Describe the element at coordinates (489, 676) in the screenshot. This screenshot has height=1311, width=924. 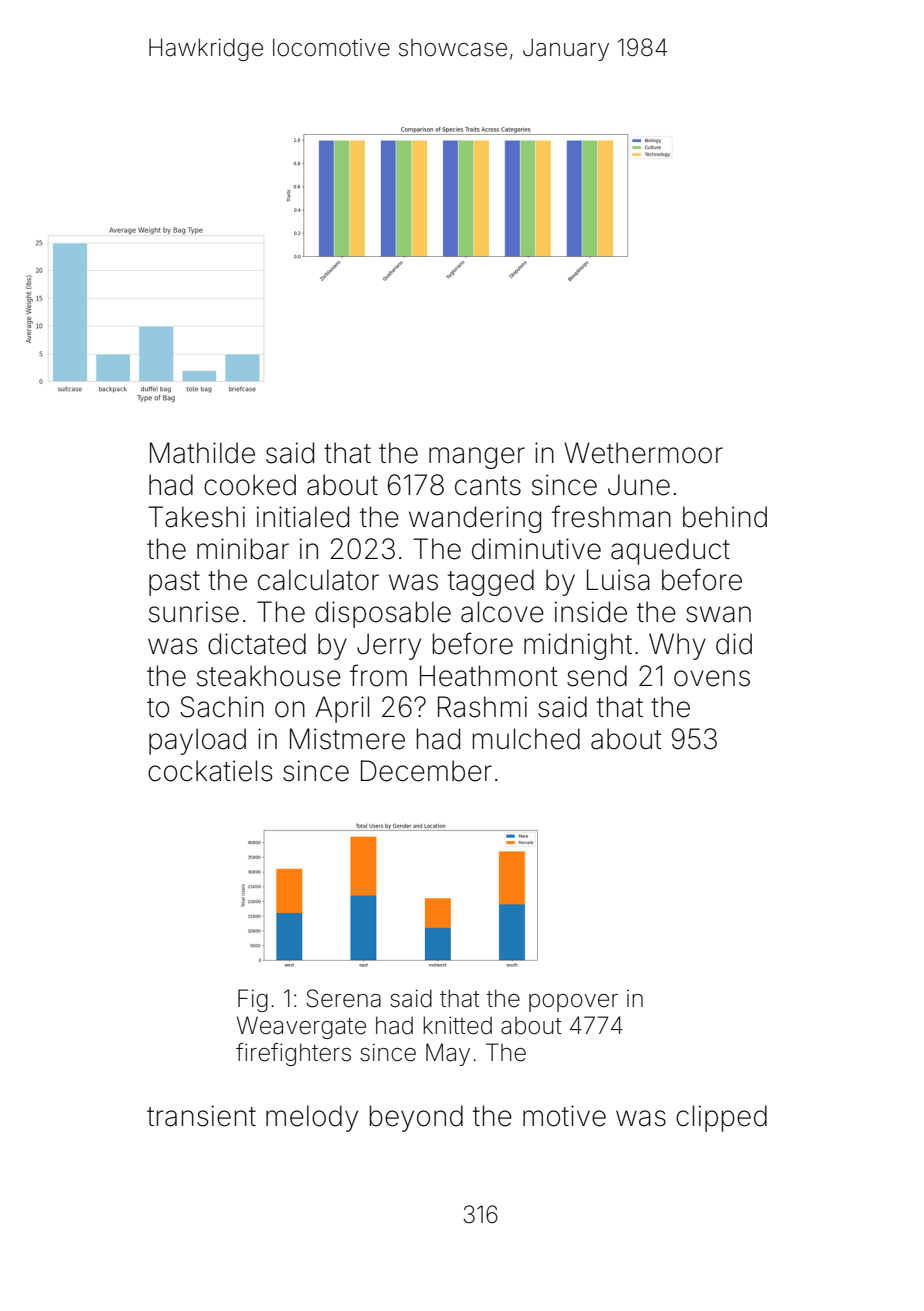
I see `Heathmont` at that location.
